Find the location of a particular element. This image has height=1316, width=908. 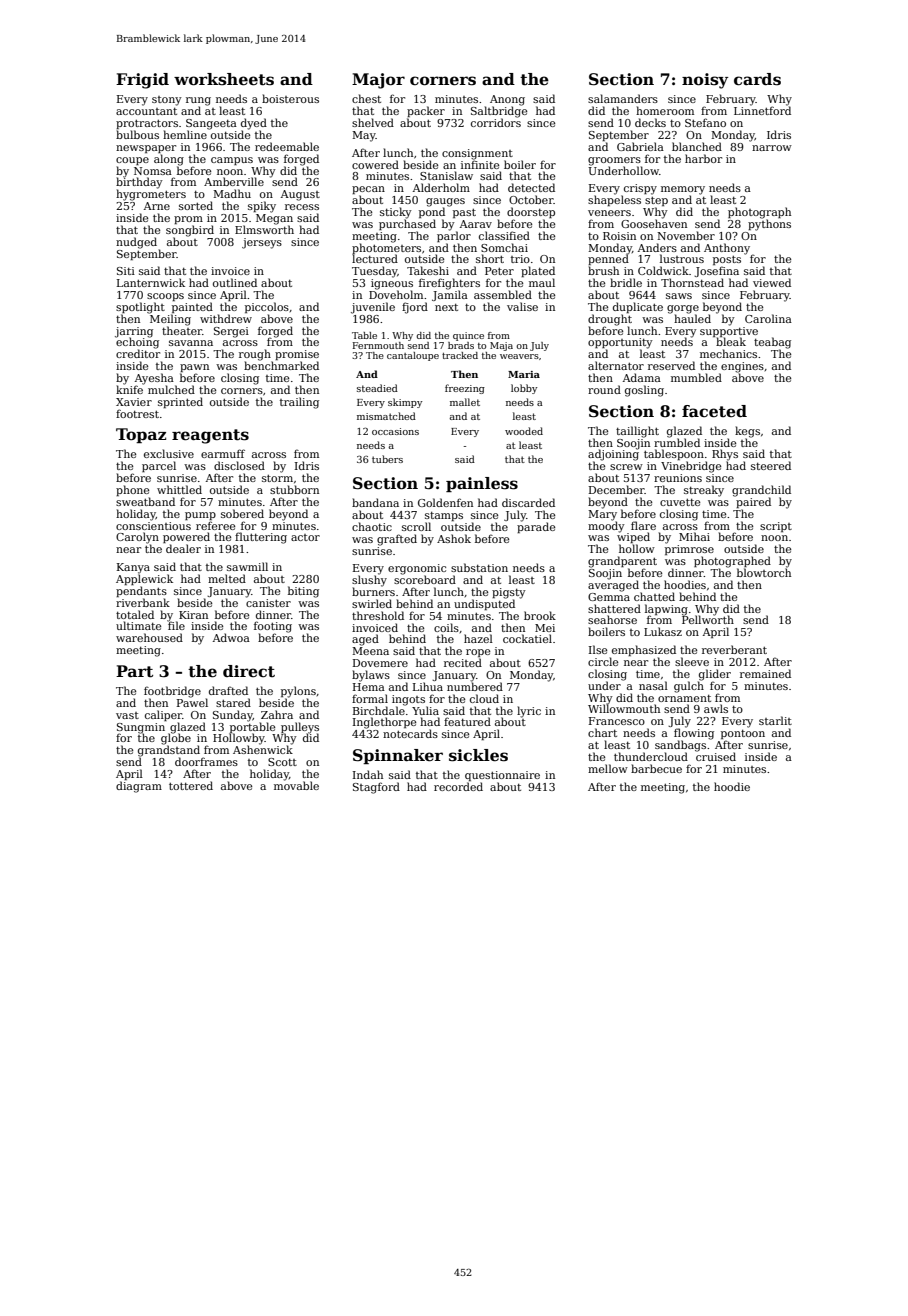

Adama is located at coordinates (642, 377).
